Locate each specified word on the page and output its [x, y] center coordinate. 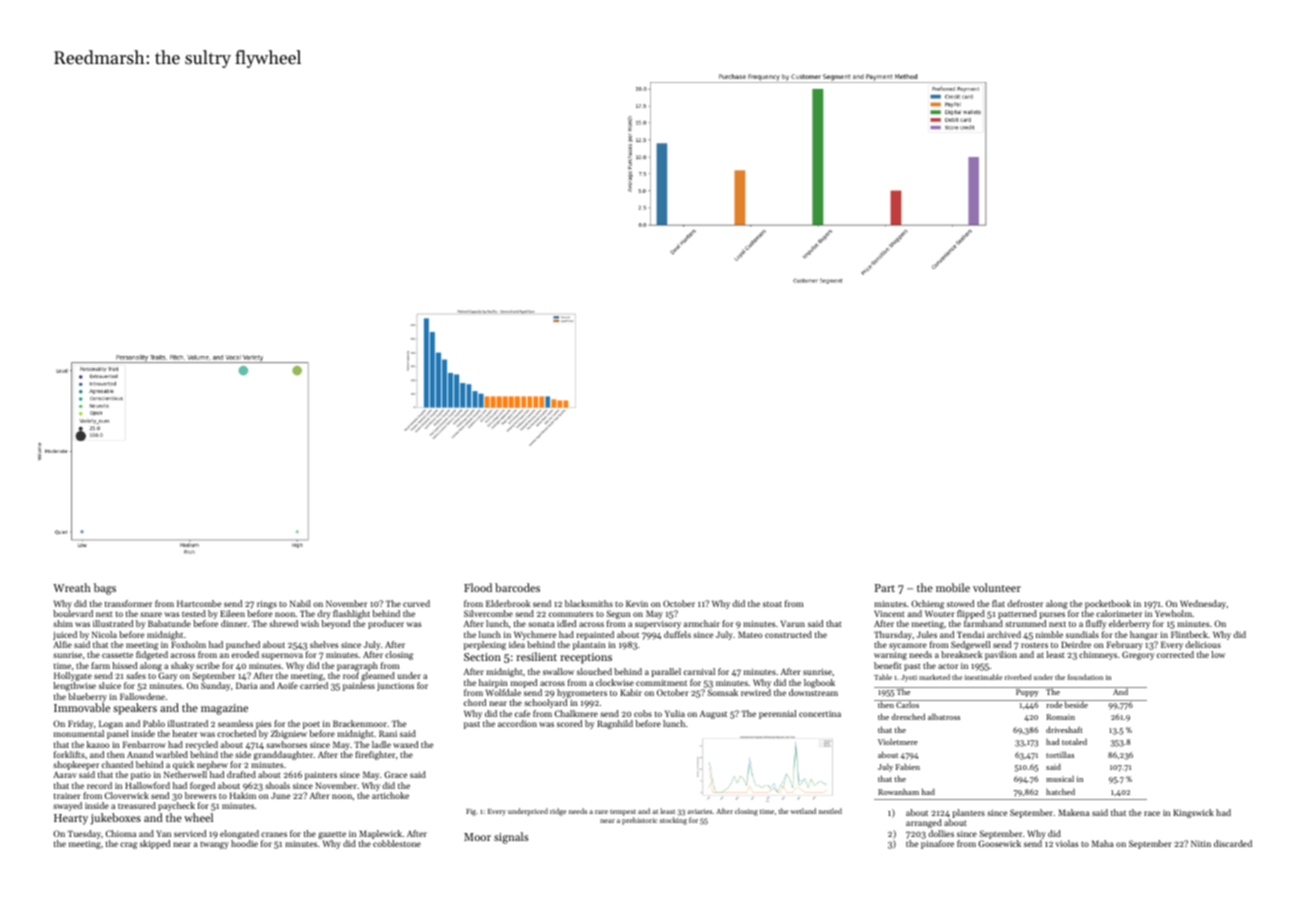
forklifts [69, 754]
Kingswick [1193, 813]
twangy [214, 845]
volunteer [997, 587]
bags [105, 589]
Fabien [908, 767]
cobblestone [397, 843]
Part [885, 588]
